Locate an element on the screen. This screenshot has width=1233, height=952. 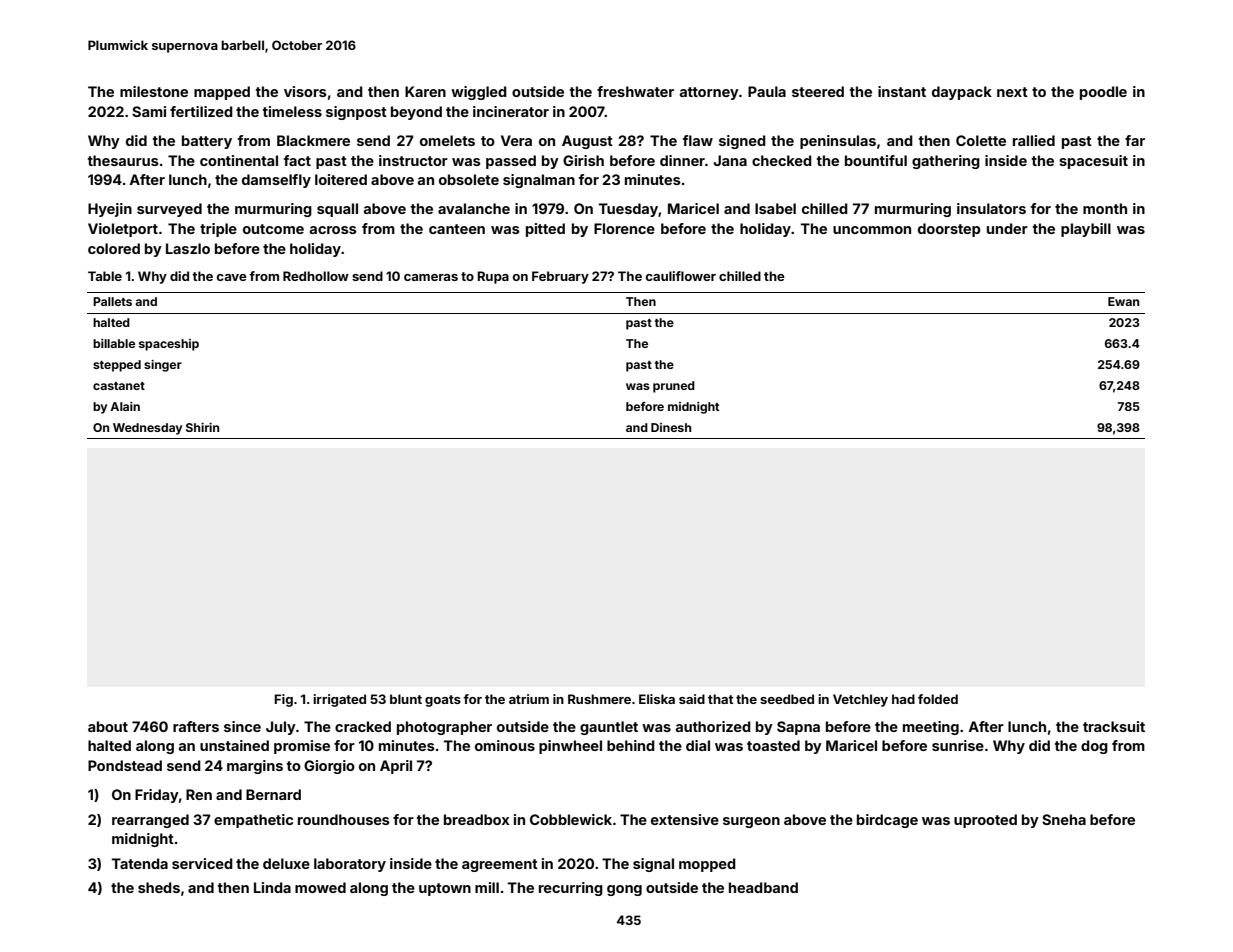
folded is located at coordinates (938, 699).
